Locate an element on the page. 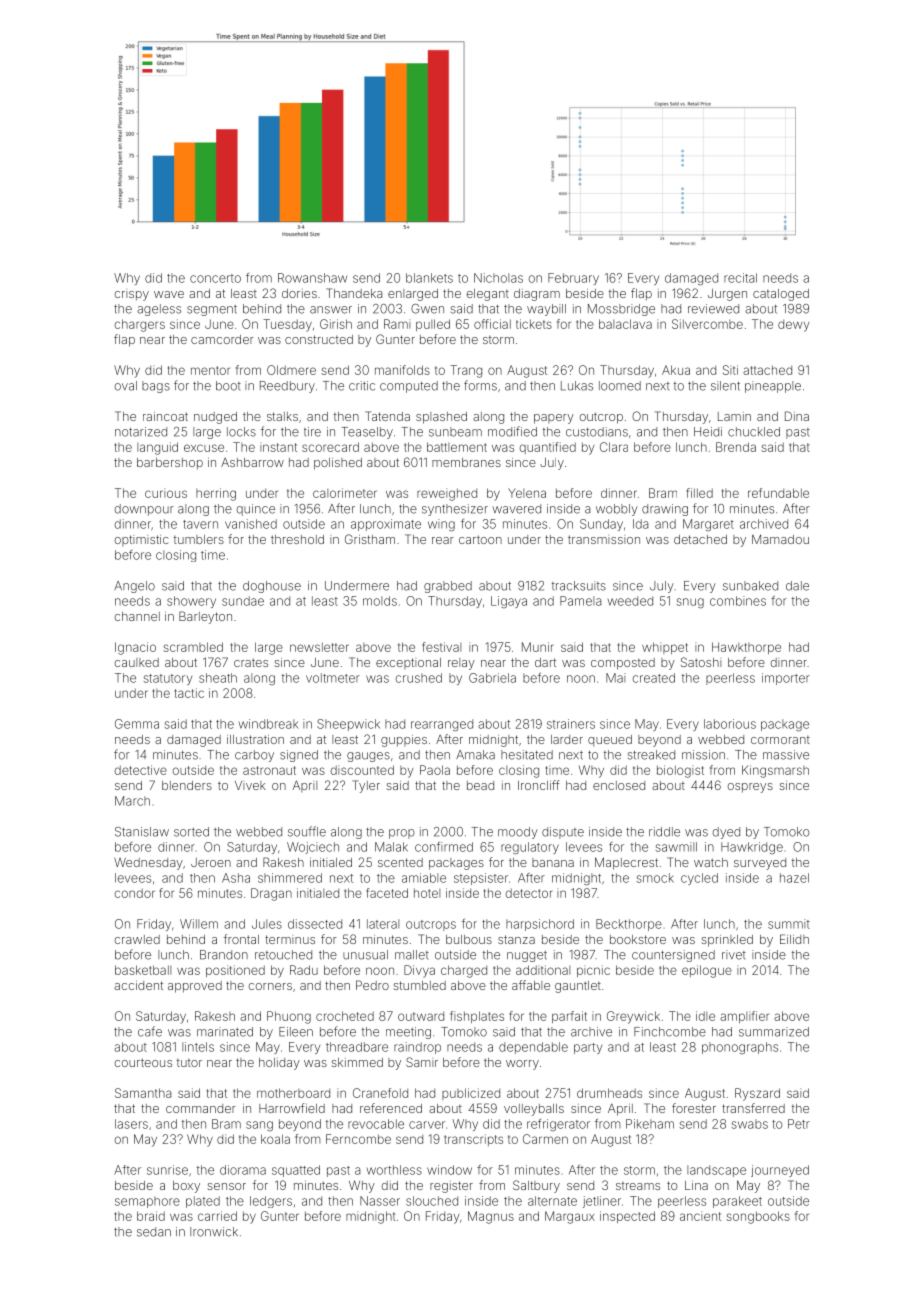  nudged is located at coordinates (215, 418).
